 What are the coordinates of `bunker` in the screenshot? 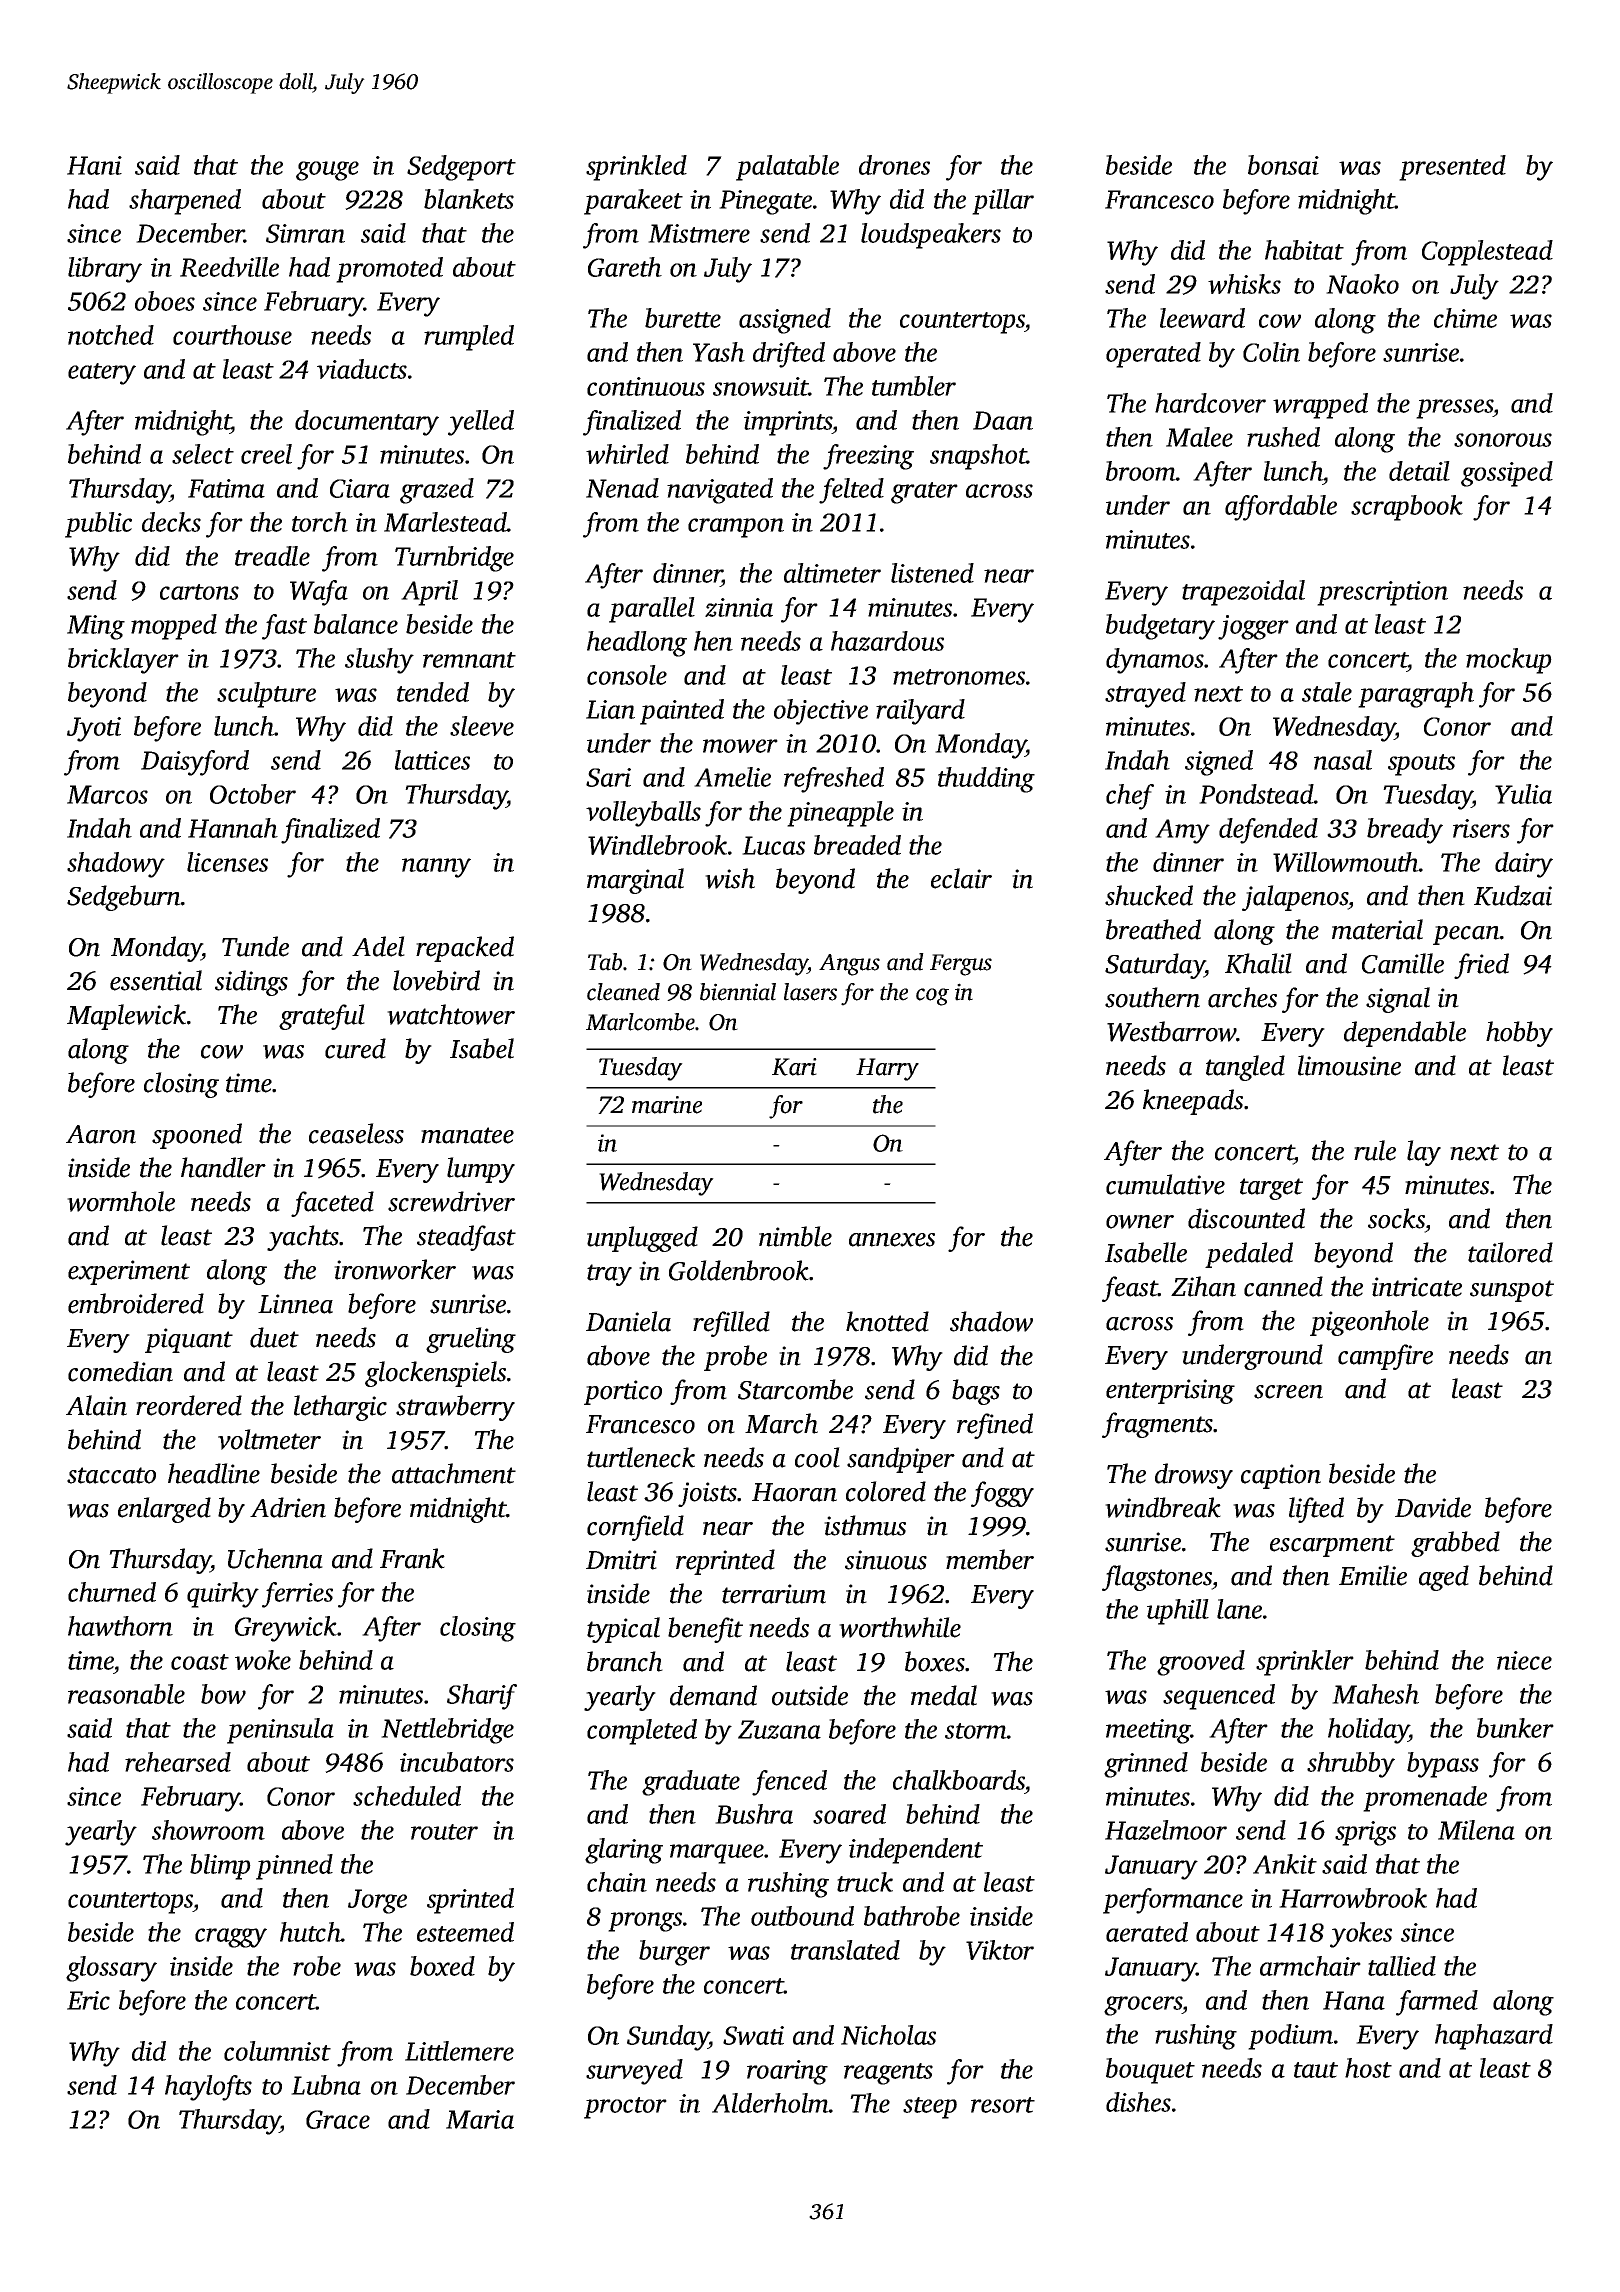 It's located at (1515, 1728).
